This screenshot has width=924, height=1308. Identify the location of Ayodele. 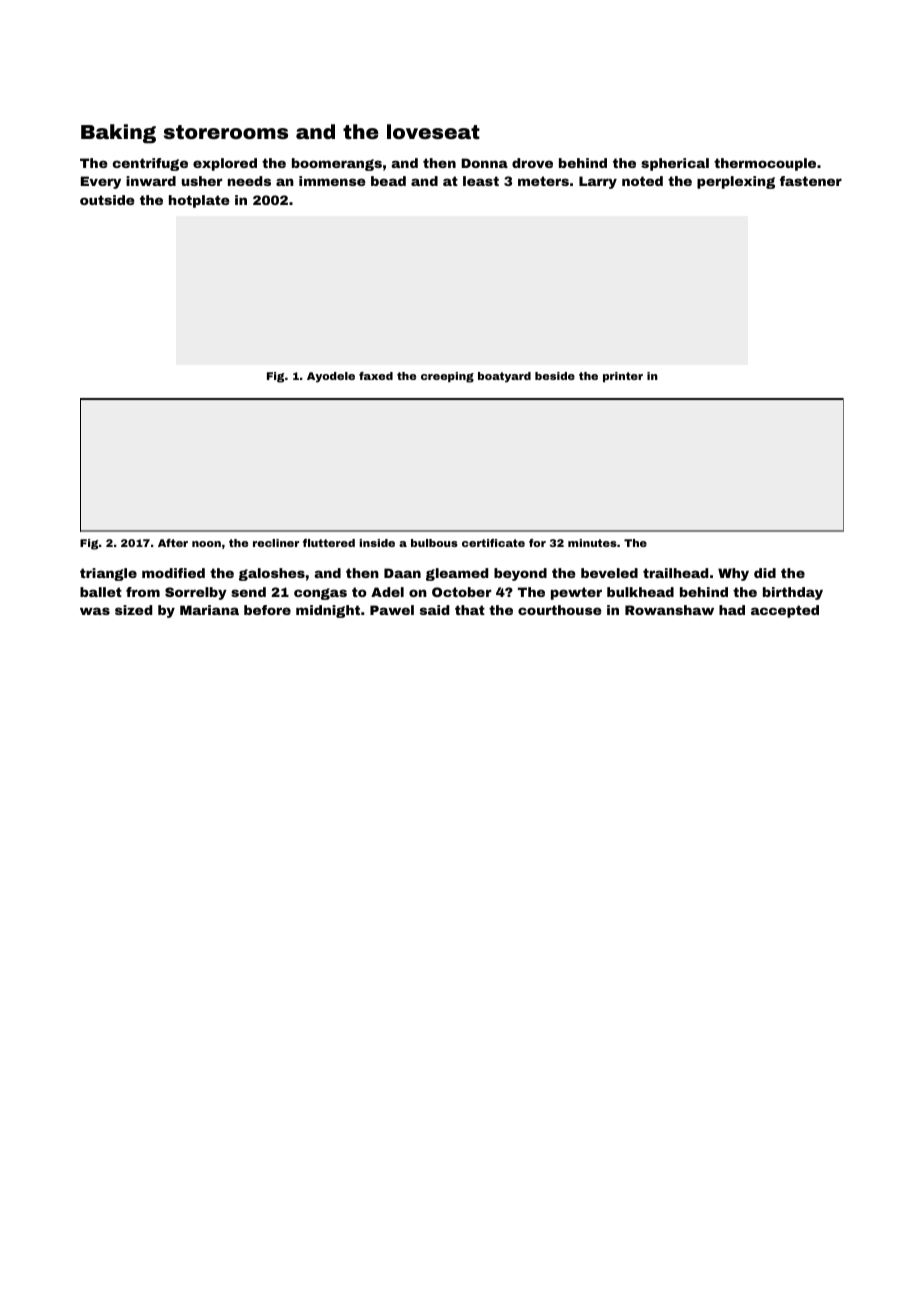
(331, 377).
